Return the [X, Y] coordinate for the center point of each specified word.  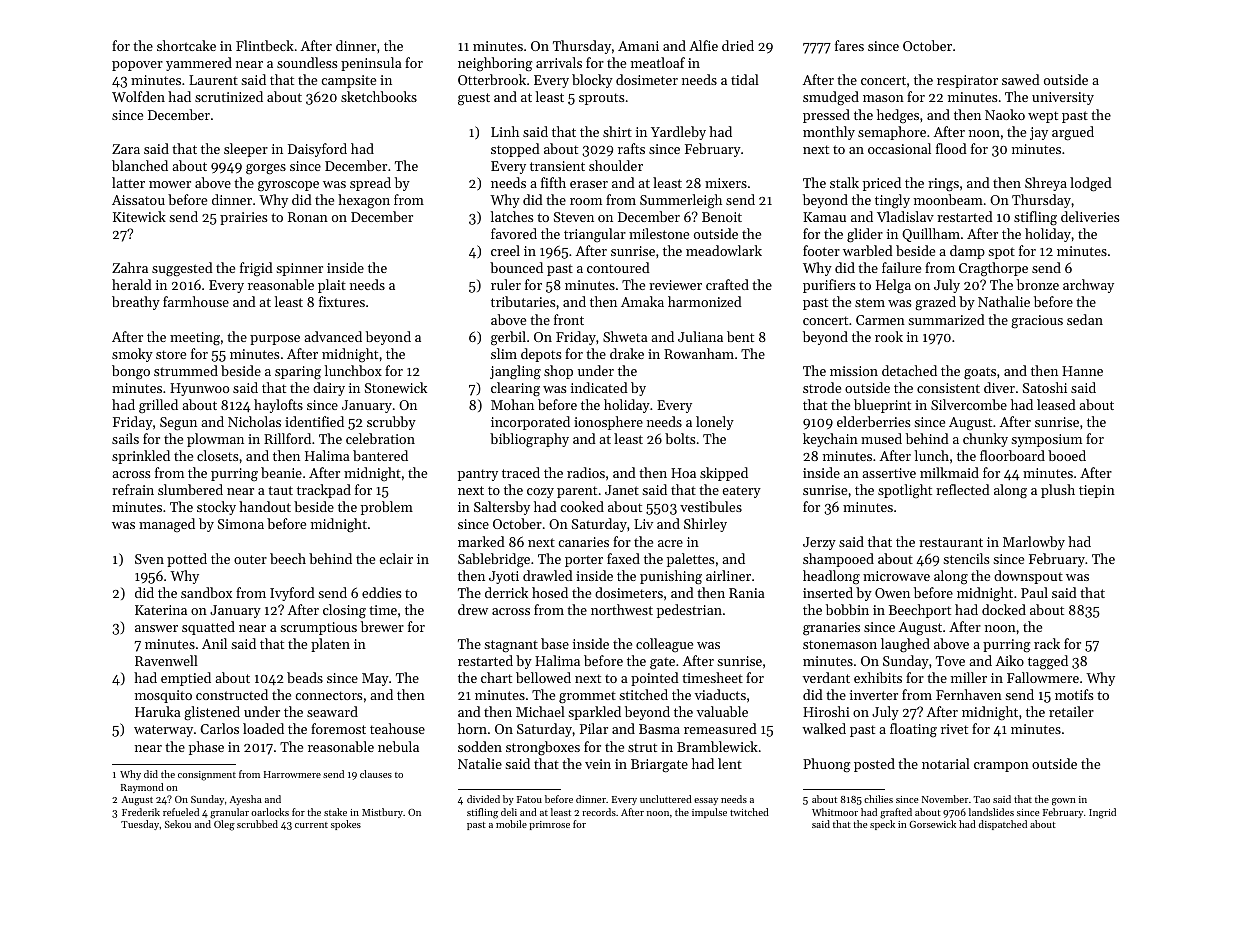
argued [1073, 133]
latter [128, 182]
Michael [540, 711]
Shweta [625, 336]
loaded [263, 728]
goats [980, 373]
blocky [592, 81]
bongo [131, 372]
